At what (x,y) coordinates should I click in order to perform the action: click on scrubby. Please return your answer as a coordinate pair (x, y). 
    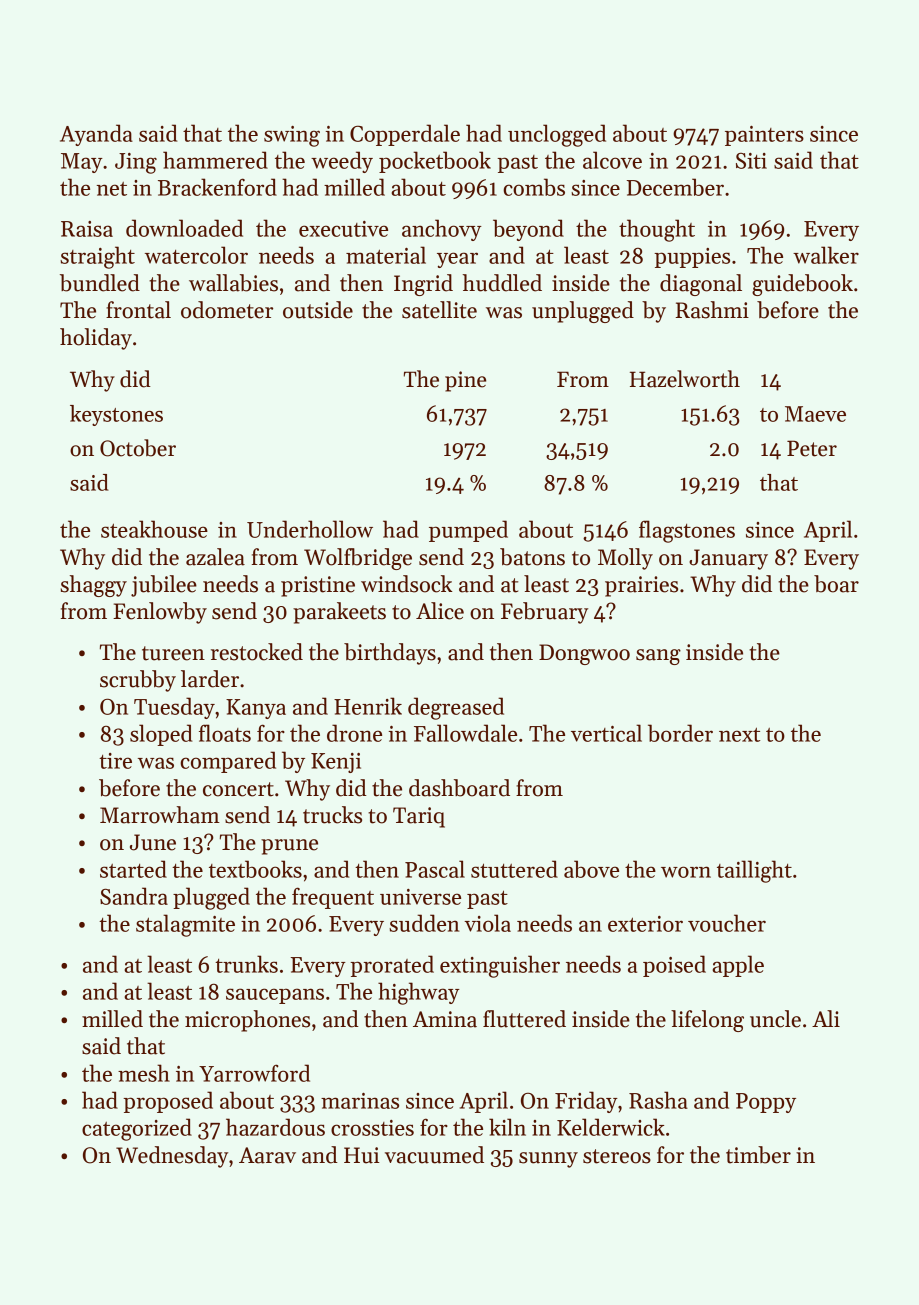
    Looking at the image, I should click on (138, 681).
